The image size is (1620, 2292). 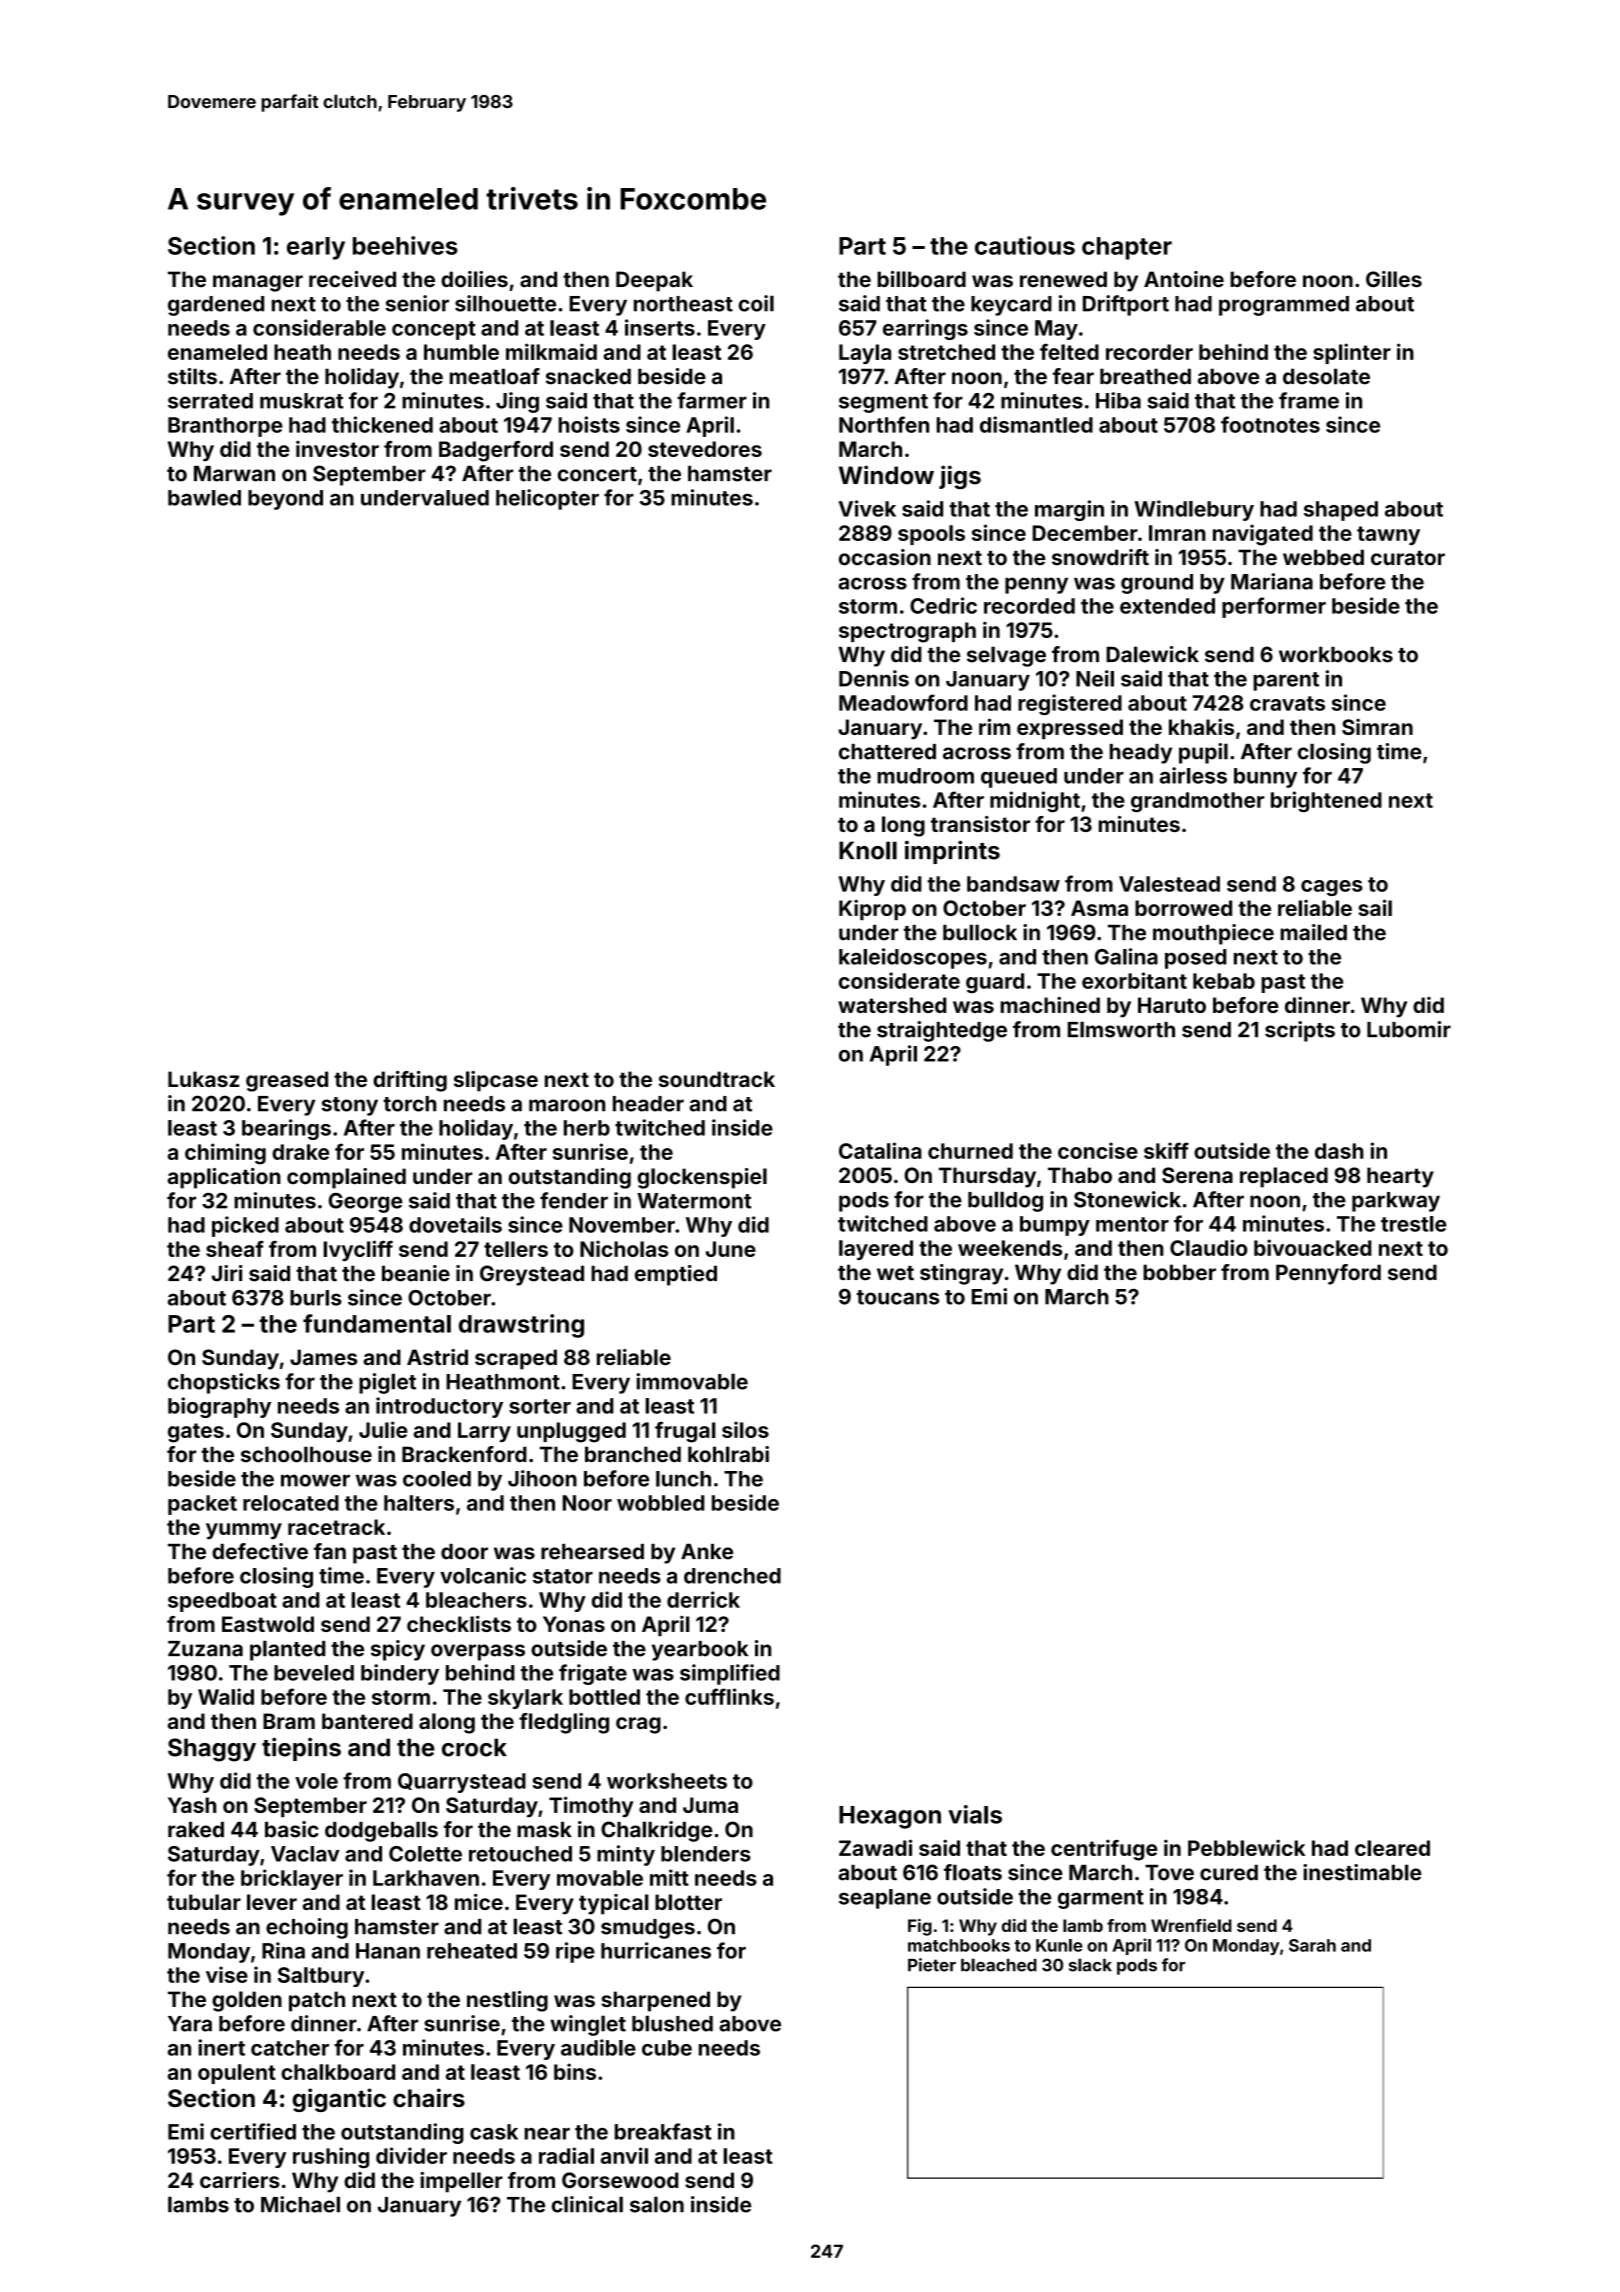 I want to click on bleached, so click(x=999, y=1965).
